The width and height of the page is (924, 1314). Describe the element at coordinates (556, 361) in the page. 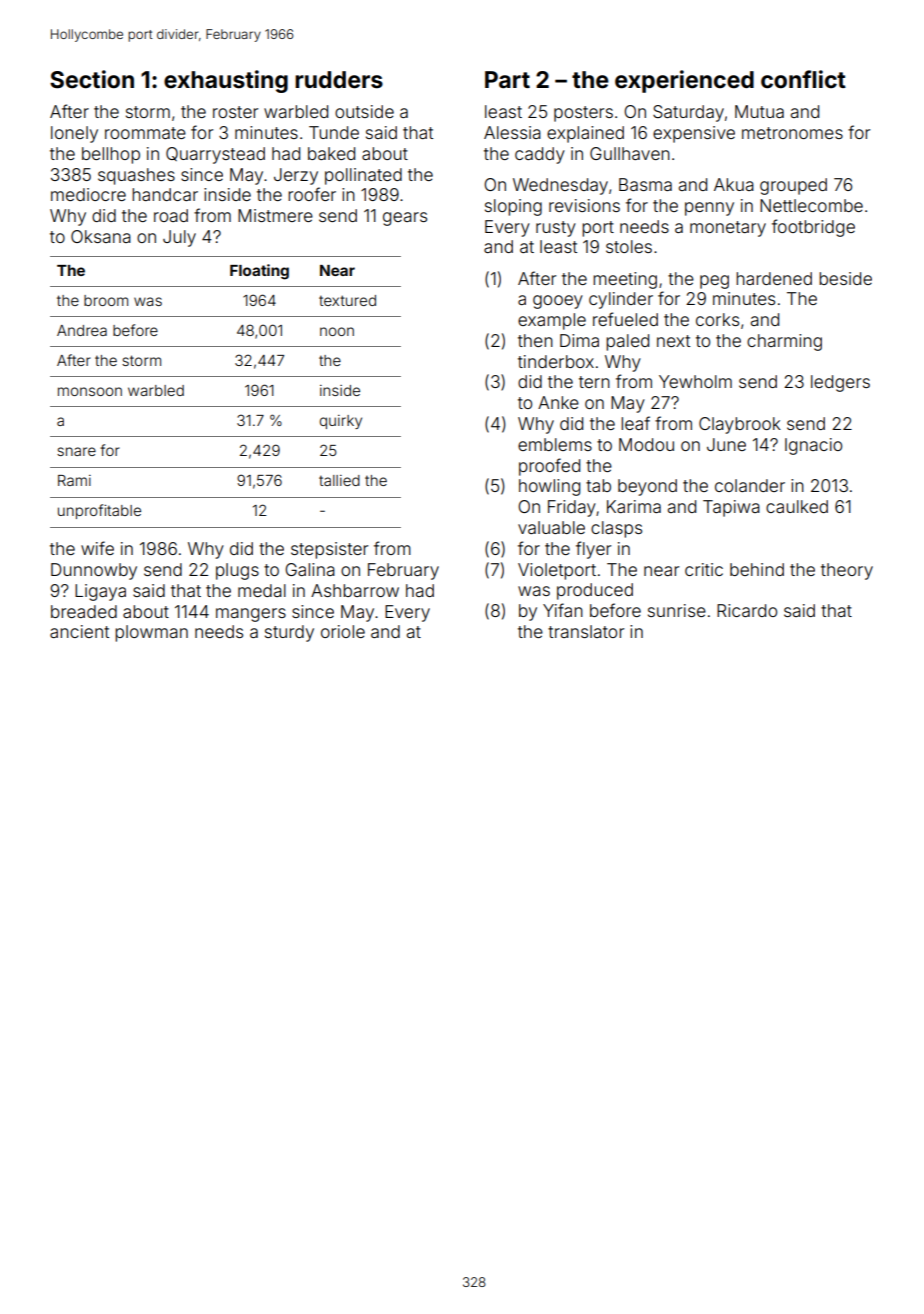

I see `tinderbox` at that location.
